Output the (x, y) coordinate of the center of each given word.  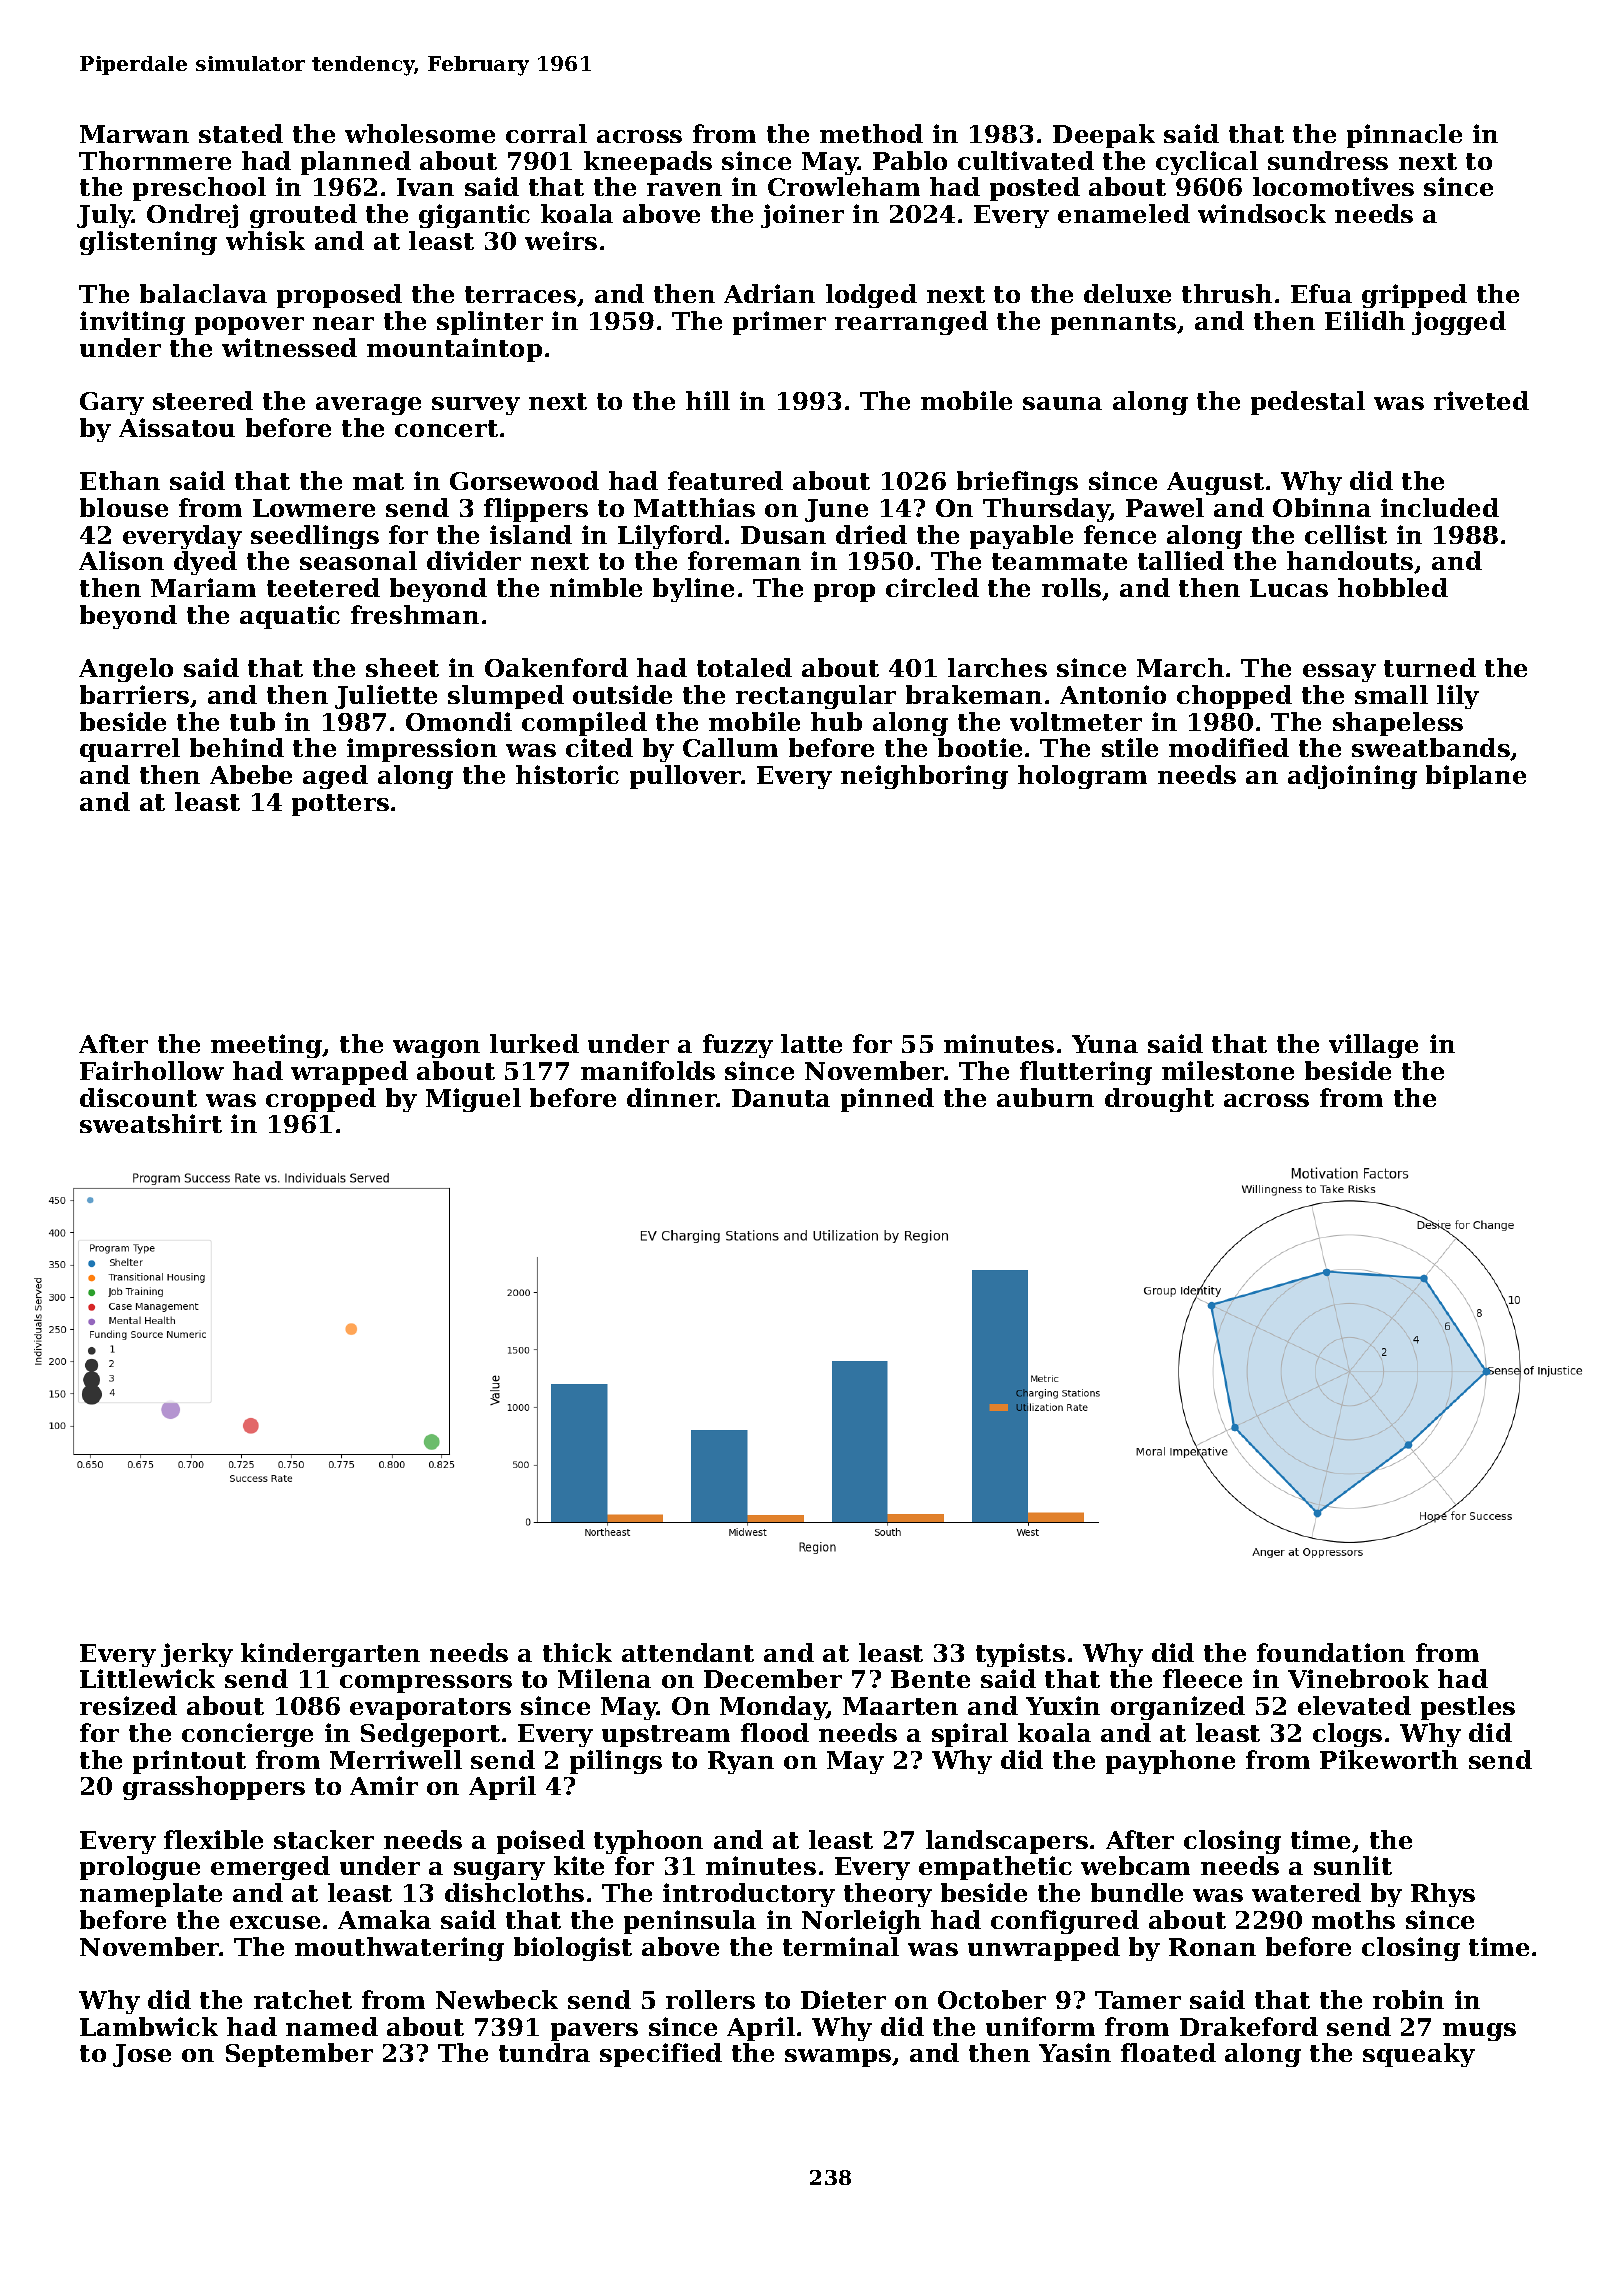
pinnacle (1404, 136)
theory (888, 1895)
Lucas (1289, 588)
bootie (980, 747)
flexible (213, 1839)
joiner (802, 216)
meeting (267, 1046)
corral (546, 133)
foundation (1331, 1652)
